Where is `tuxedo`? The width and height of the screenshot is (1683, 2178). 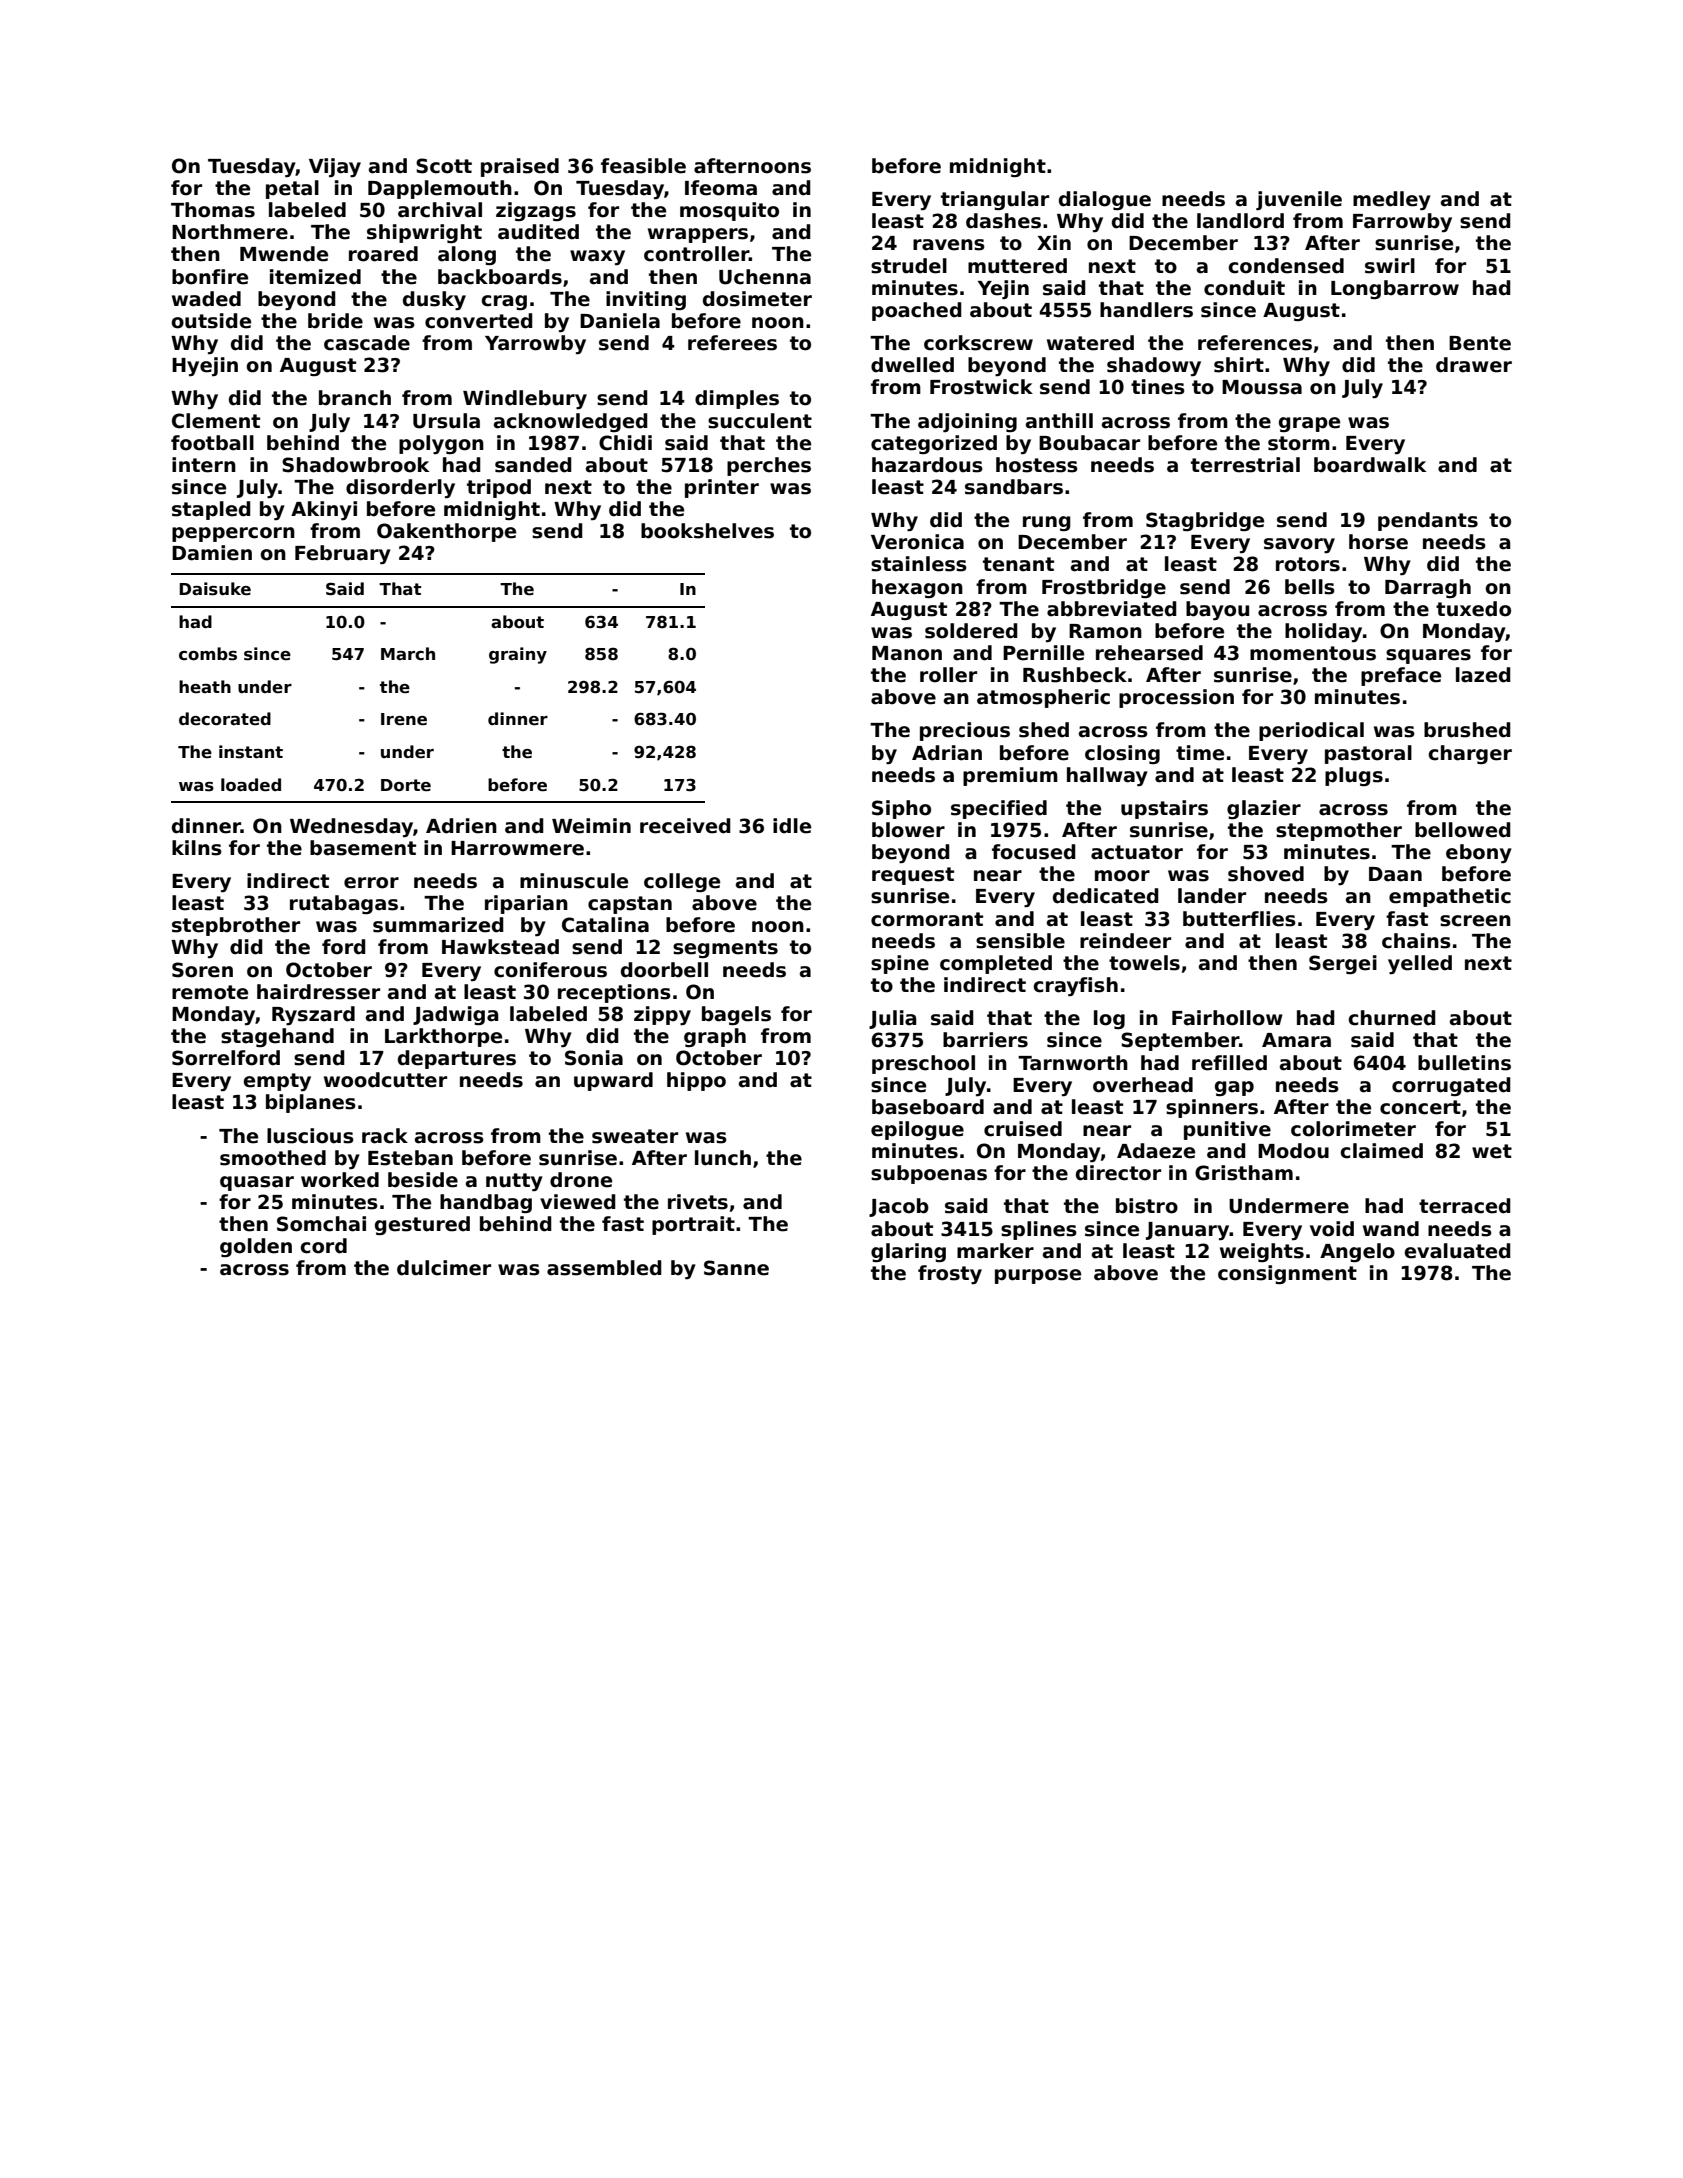
tuxedo is located at coordinates (1473, 609).
